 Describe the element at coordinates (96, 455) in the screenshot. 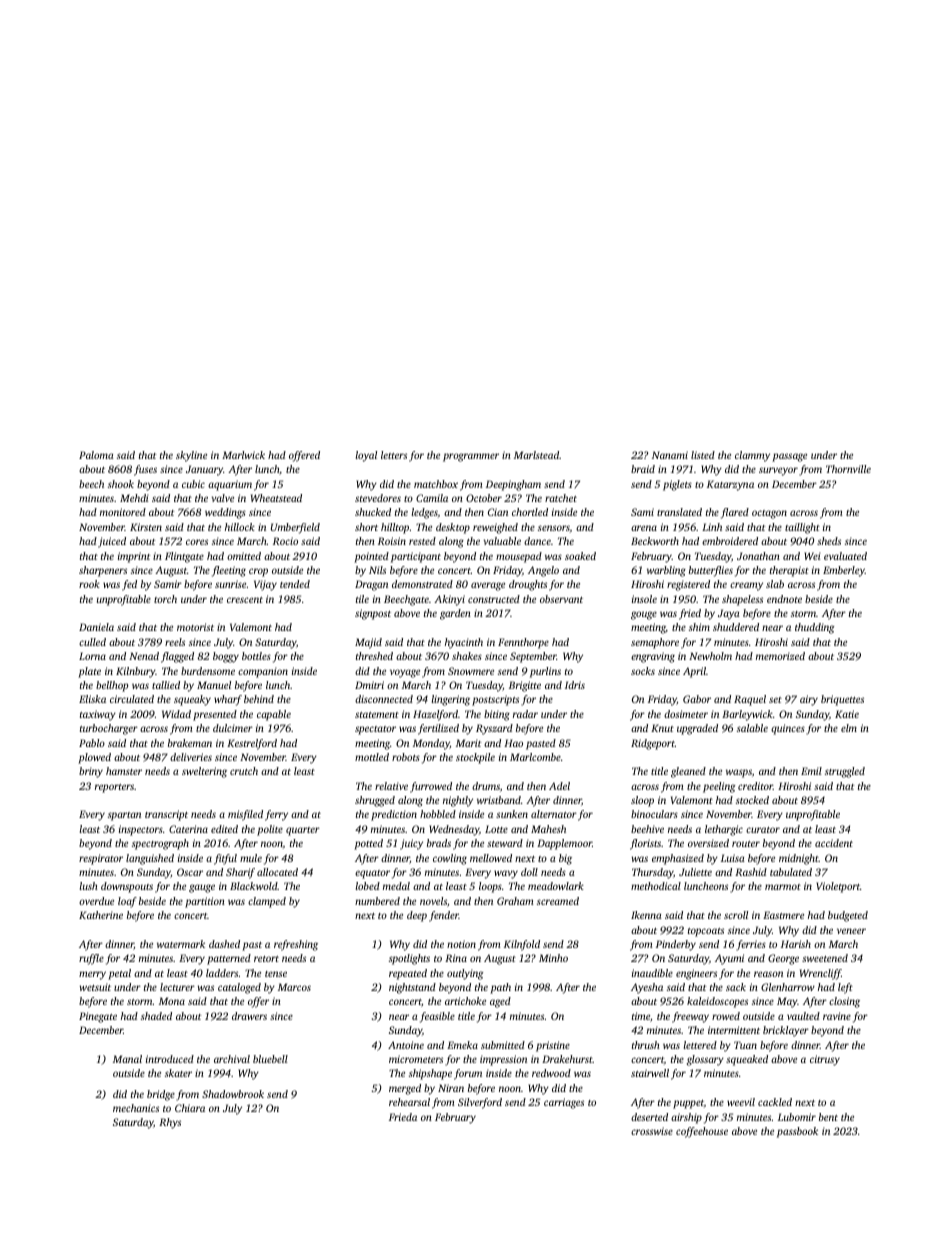

I see `Paloma` at that location.
